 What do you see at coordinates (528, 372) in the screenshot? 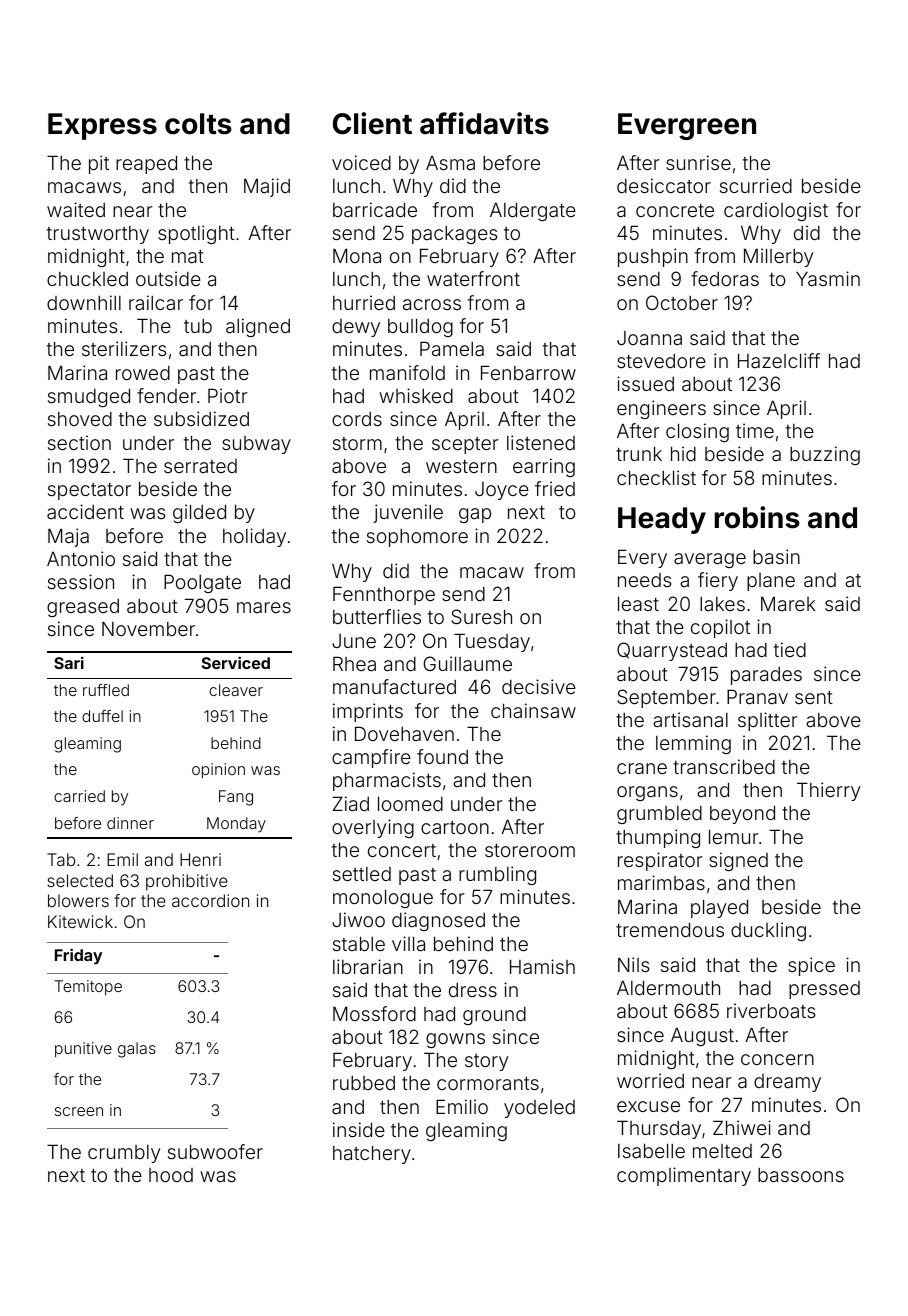
I see `Fenbarrow` at bounding box center [528, 372].
